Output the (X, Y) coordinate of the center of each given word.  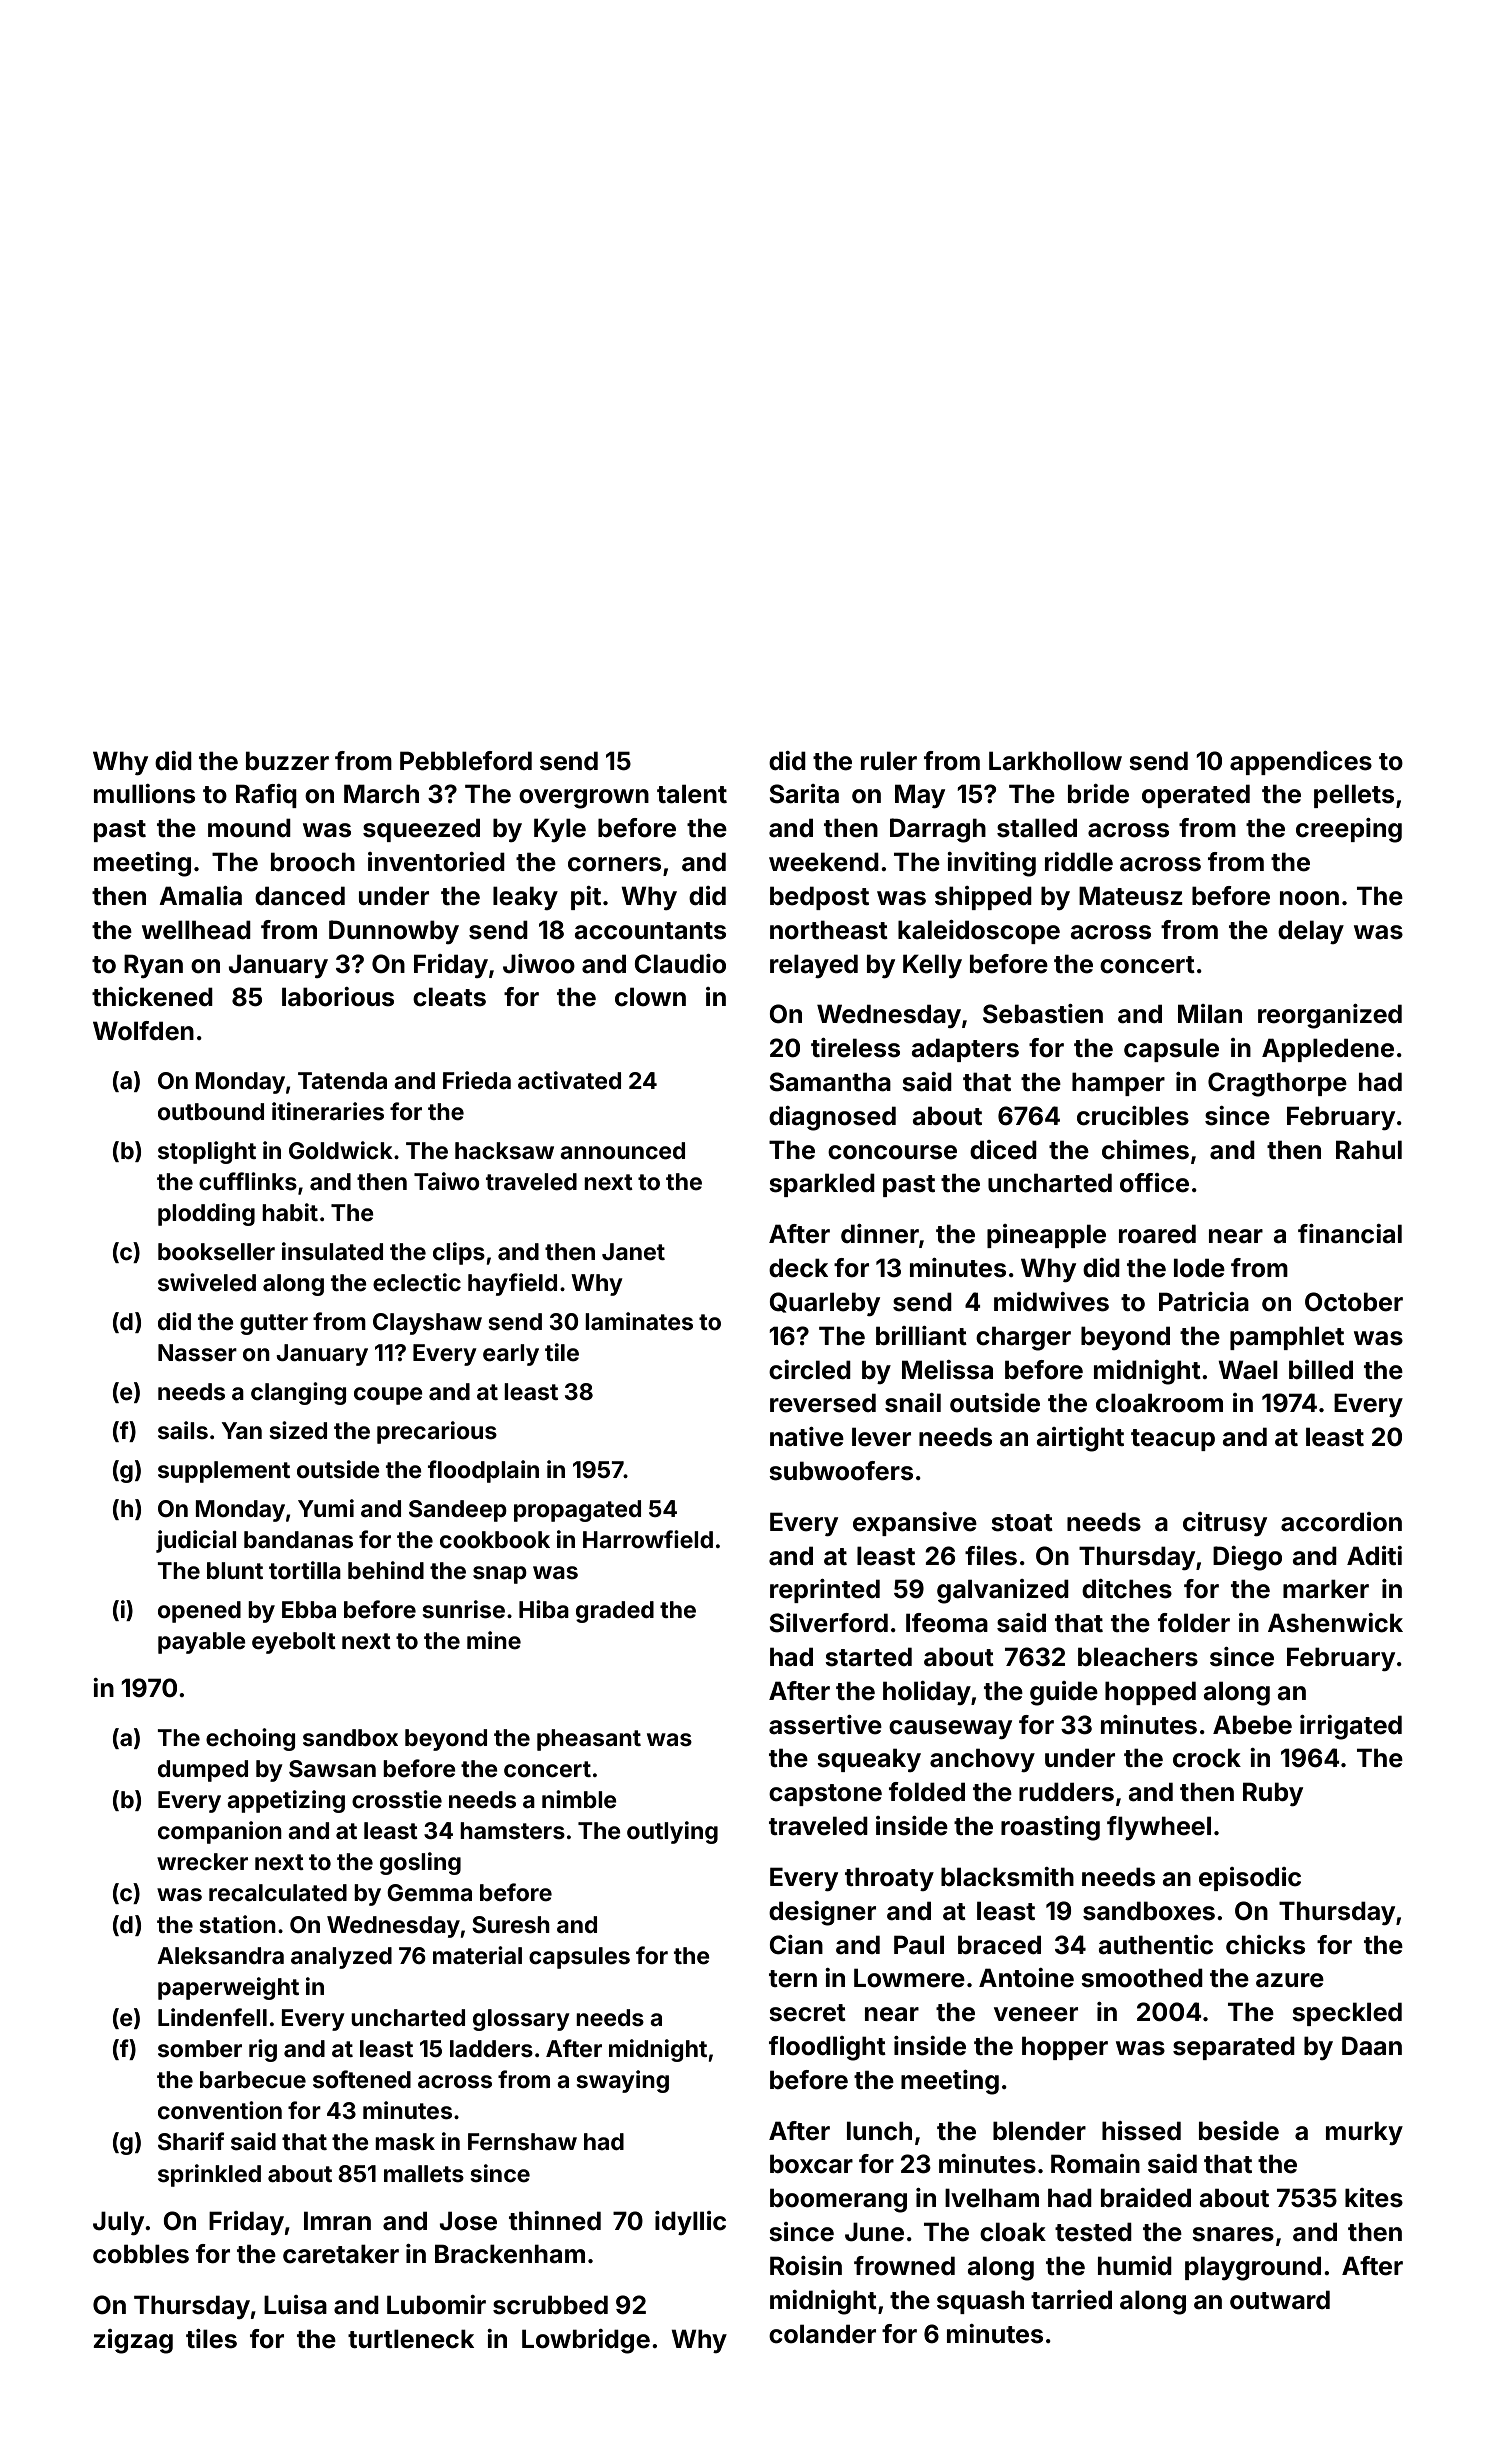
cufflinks (248, 1181)
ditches (1127, 1589)
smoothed (1142, 1978)
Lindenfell (212, 2017)
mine (494, 1640)
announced (622, 1151)
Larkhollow (1055, 761)
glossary (521, 2020)
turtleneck (411, 2339)
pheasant (589, 1740)
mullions (144, 794)
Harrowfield (648, 1539)
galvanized (1003, 1591)
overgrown (584, 799)
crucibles (1133, 1116)
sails (183, 1430)
